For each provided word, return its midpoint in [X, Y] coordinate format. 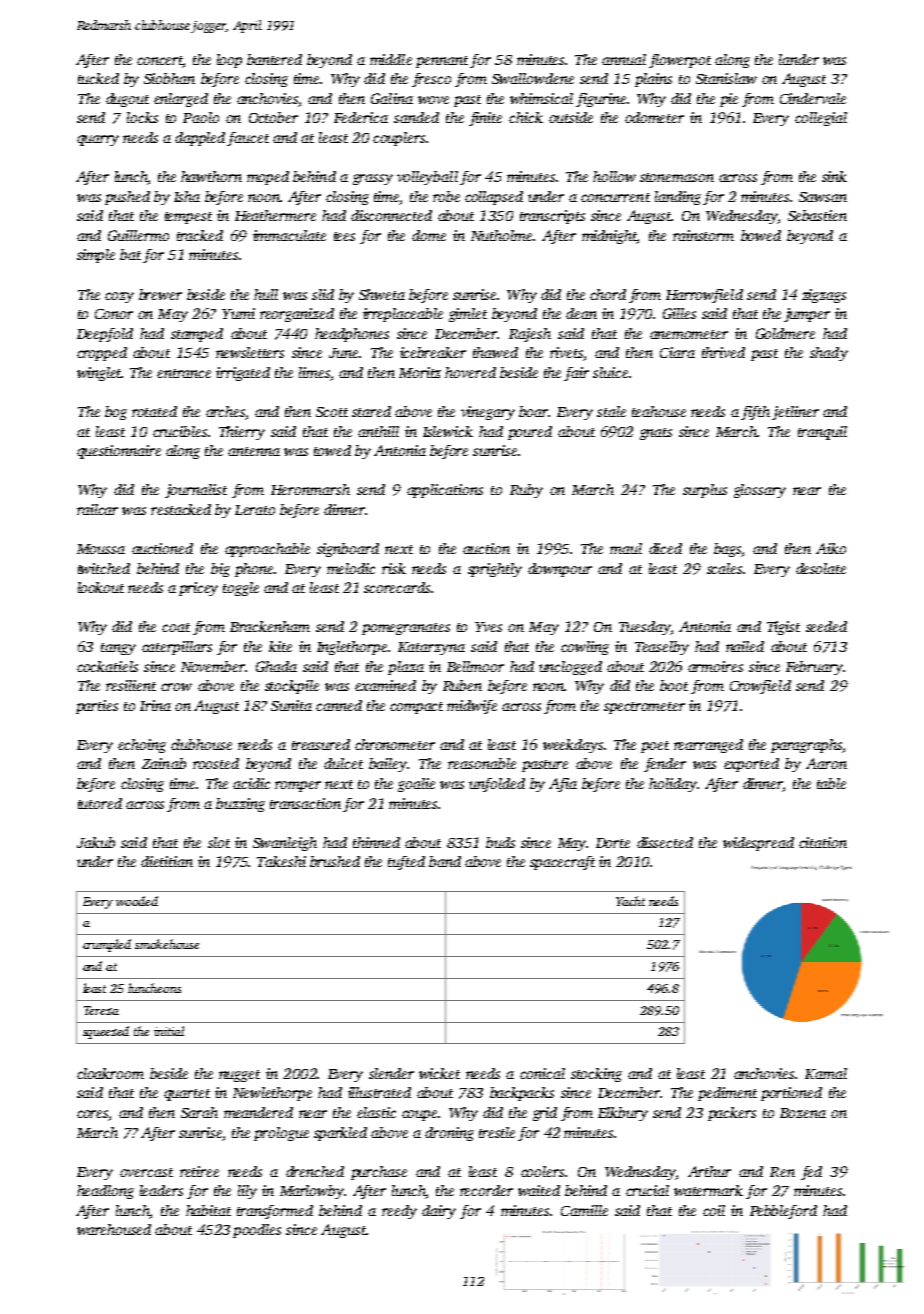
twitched [104, 568]
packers [732, 1114]
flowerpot [680, 61]
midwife [472, 707]
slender [391, 1073]
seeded [826, 626]
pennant [442, 62]
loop [229, 61]
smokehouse [167, 944]
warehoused [114, 1229]
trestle [497, 1132]
